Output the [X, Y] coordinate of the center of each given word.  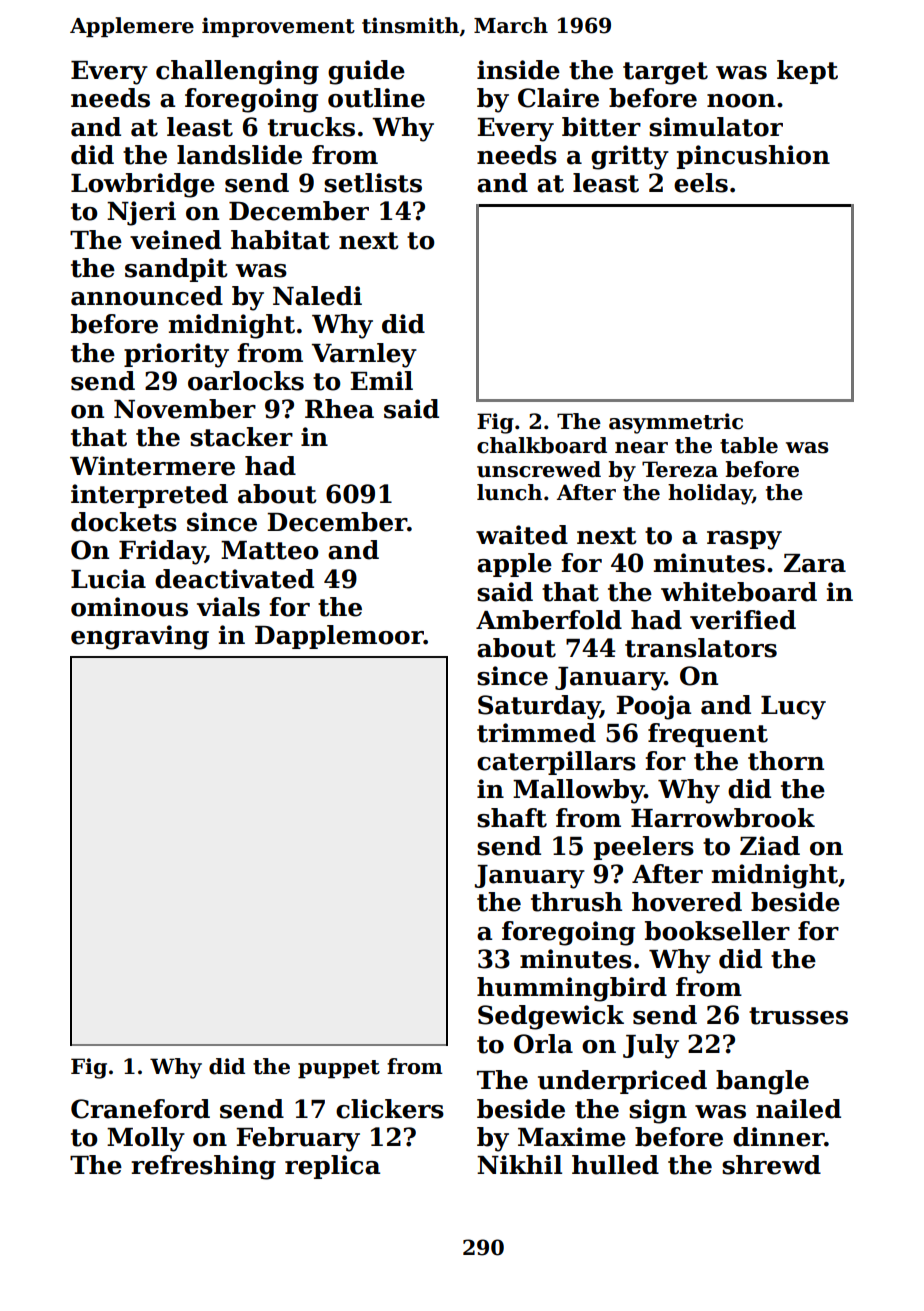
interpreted [149, 496]
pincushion [753, 157]
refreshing [203, 1167]
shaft [512, 818]
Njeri [141, 213]
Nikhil [519, 1164]
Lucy [793, 708]
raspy [744, 540]
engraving [140, 637]
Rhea [339, 409]
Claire [558, 98]
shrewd [771, 1165]
